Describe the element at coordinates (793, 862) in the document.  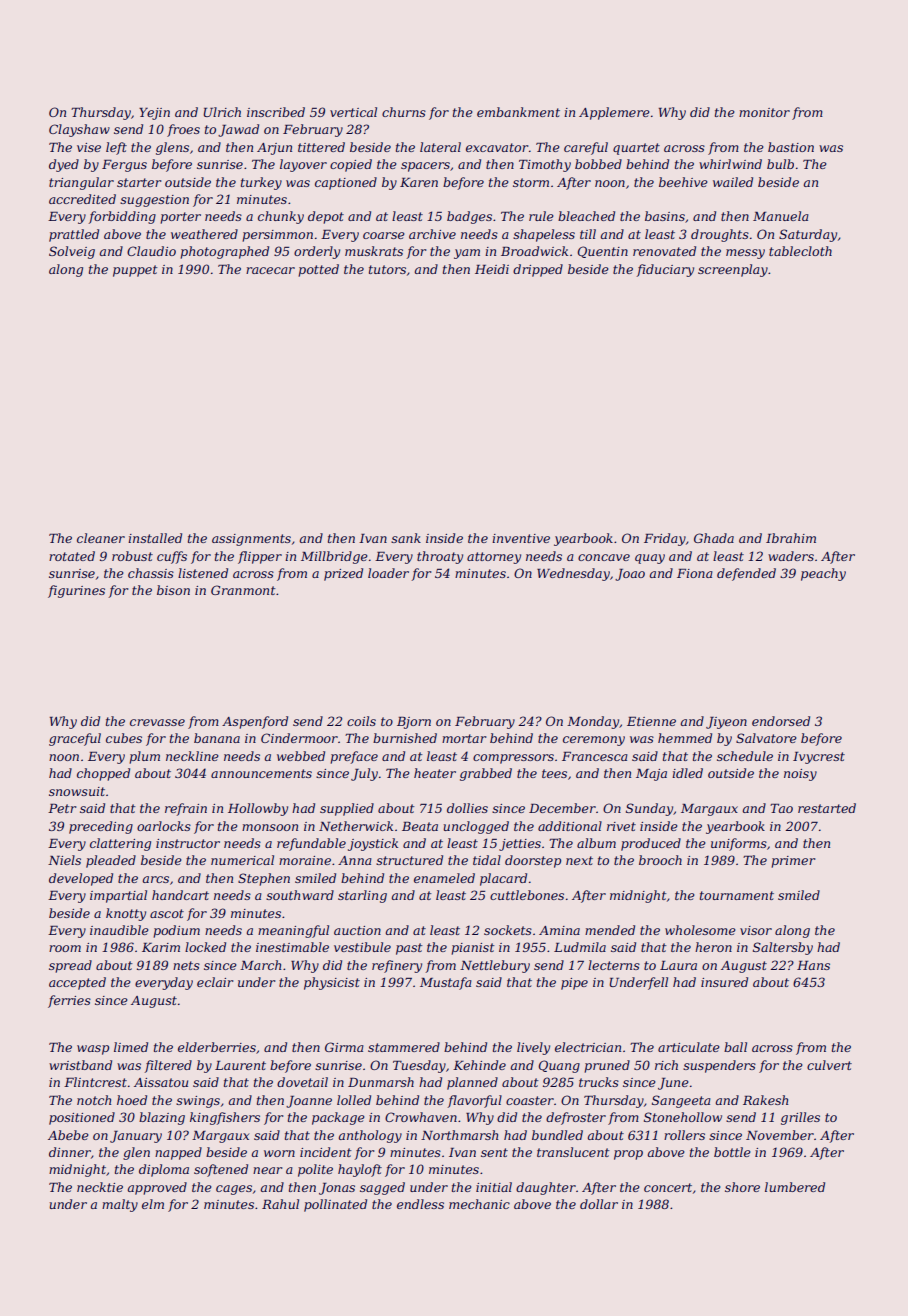
I see `primer` at that location.
